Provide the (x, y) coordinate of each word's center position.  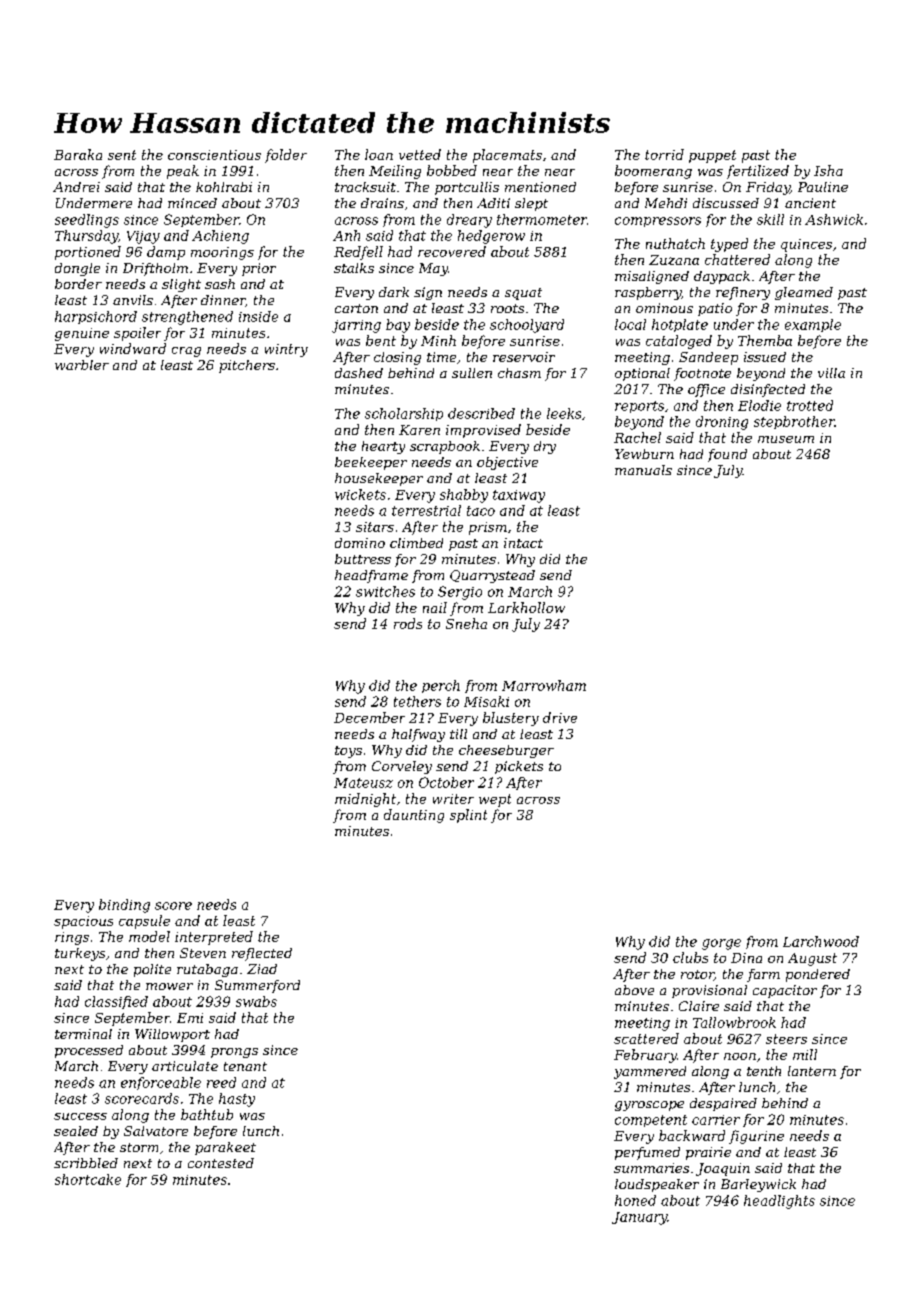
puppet (712, 156)
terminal (83, 1034)
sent (122, 155)
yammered (650, 1072)
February (645, 1056)
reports (639, 407)
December (369, 717)
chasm (519, 373)
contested (221, 1163)
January (639, 1218)
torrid (664, 154)
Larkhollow (526, 607)
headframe (371, 576)
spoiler (137, 334)
